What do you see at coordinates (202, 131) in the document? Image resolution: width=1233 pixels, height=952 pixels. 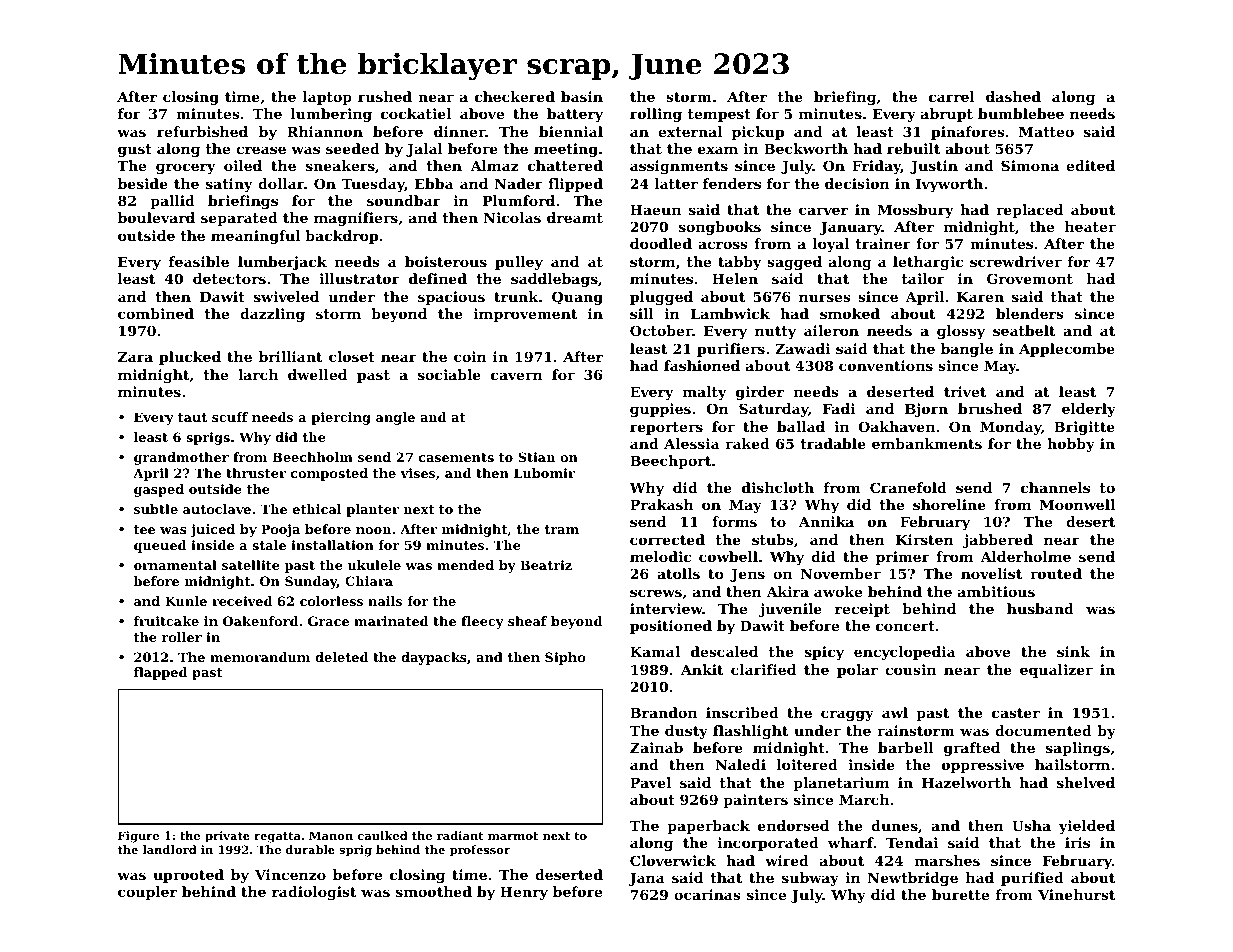 I see `refurbished` at bounding box center [202, 131].
